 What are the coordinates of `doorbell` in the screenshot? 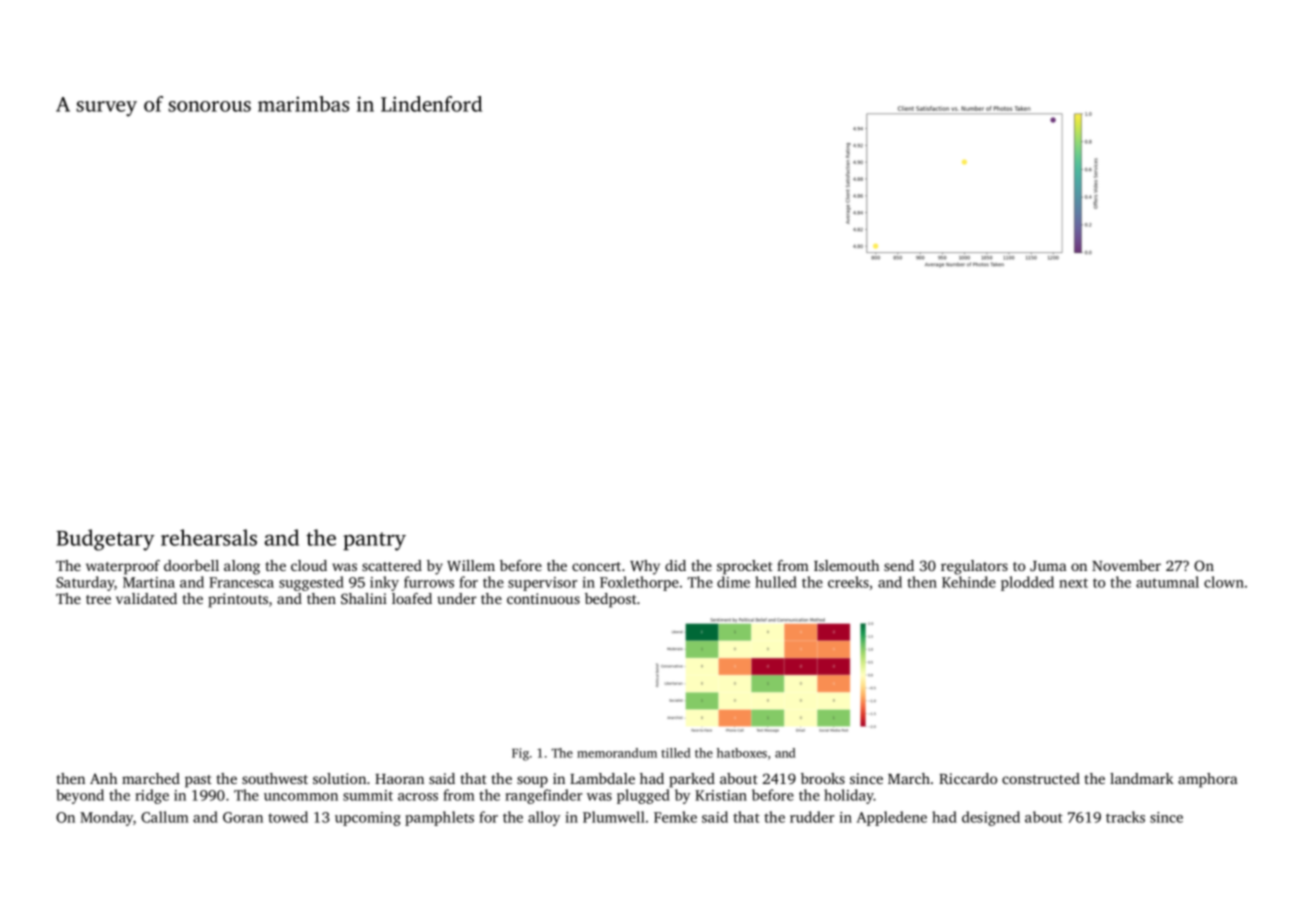 It's located at (191, 565).
